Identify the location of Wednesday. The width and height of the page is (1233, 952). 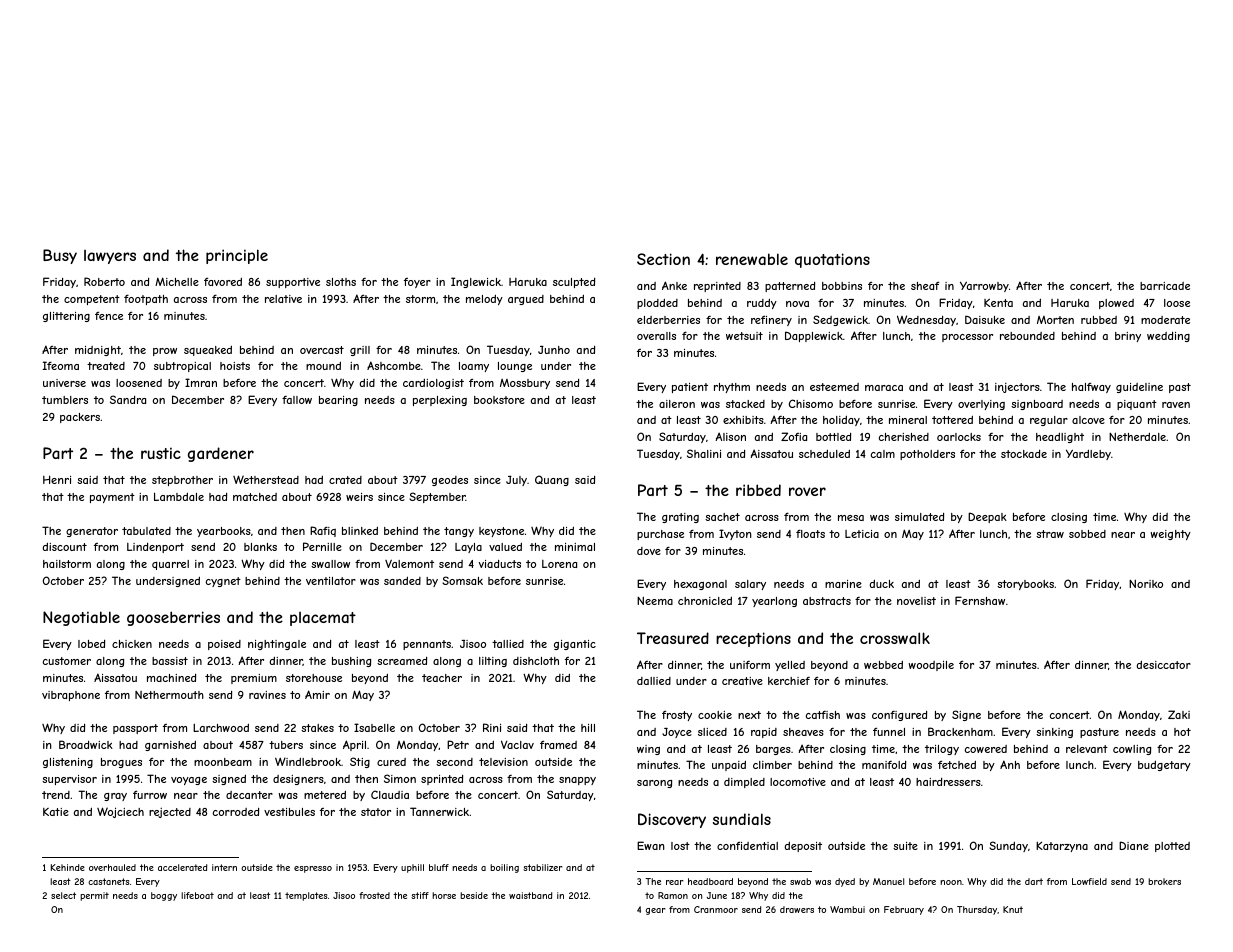
(926, 320).
